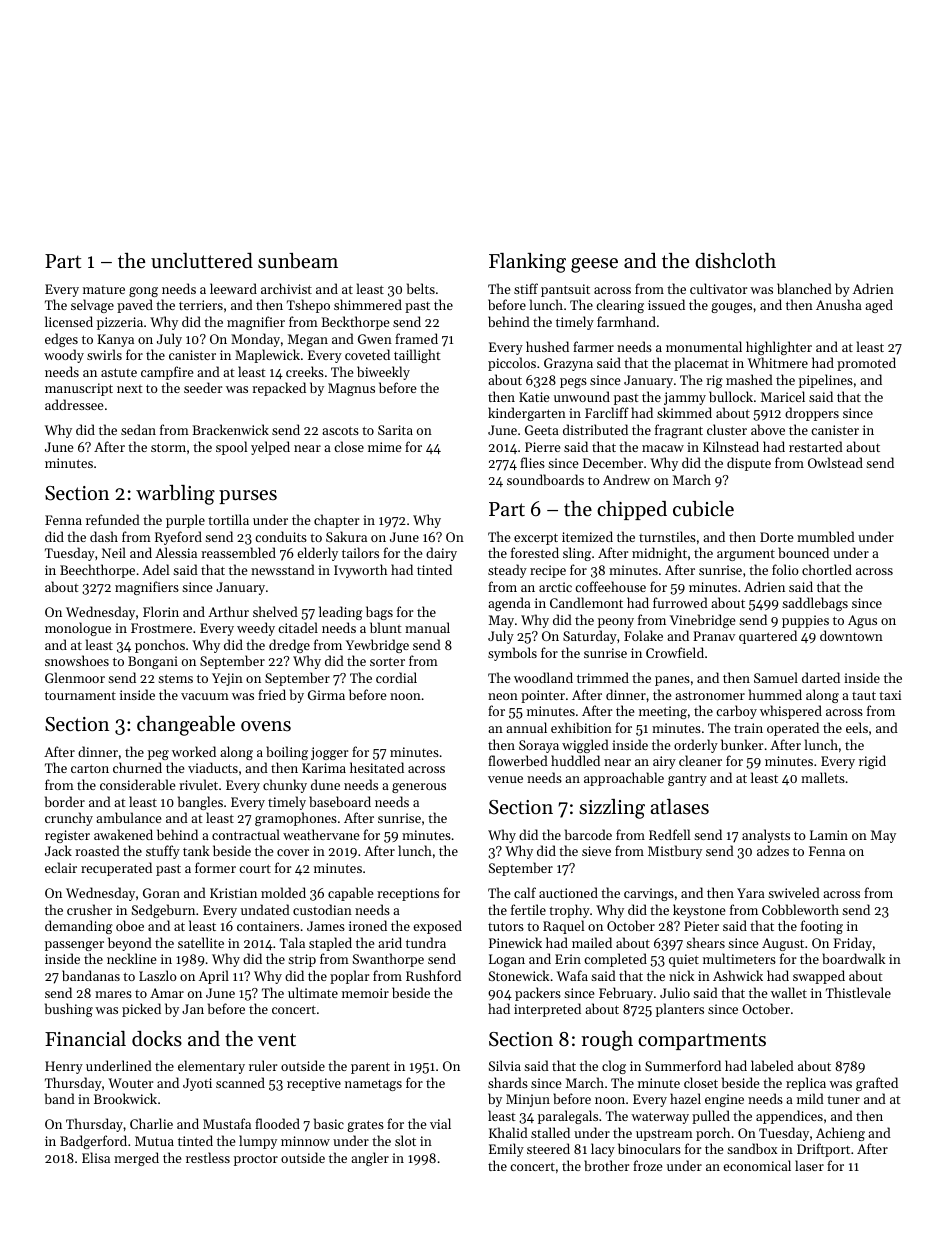 This document has width=952, height=1233. I want to click on Minjun, so click(528, 1100).
